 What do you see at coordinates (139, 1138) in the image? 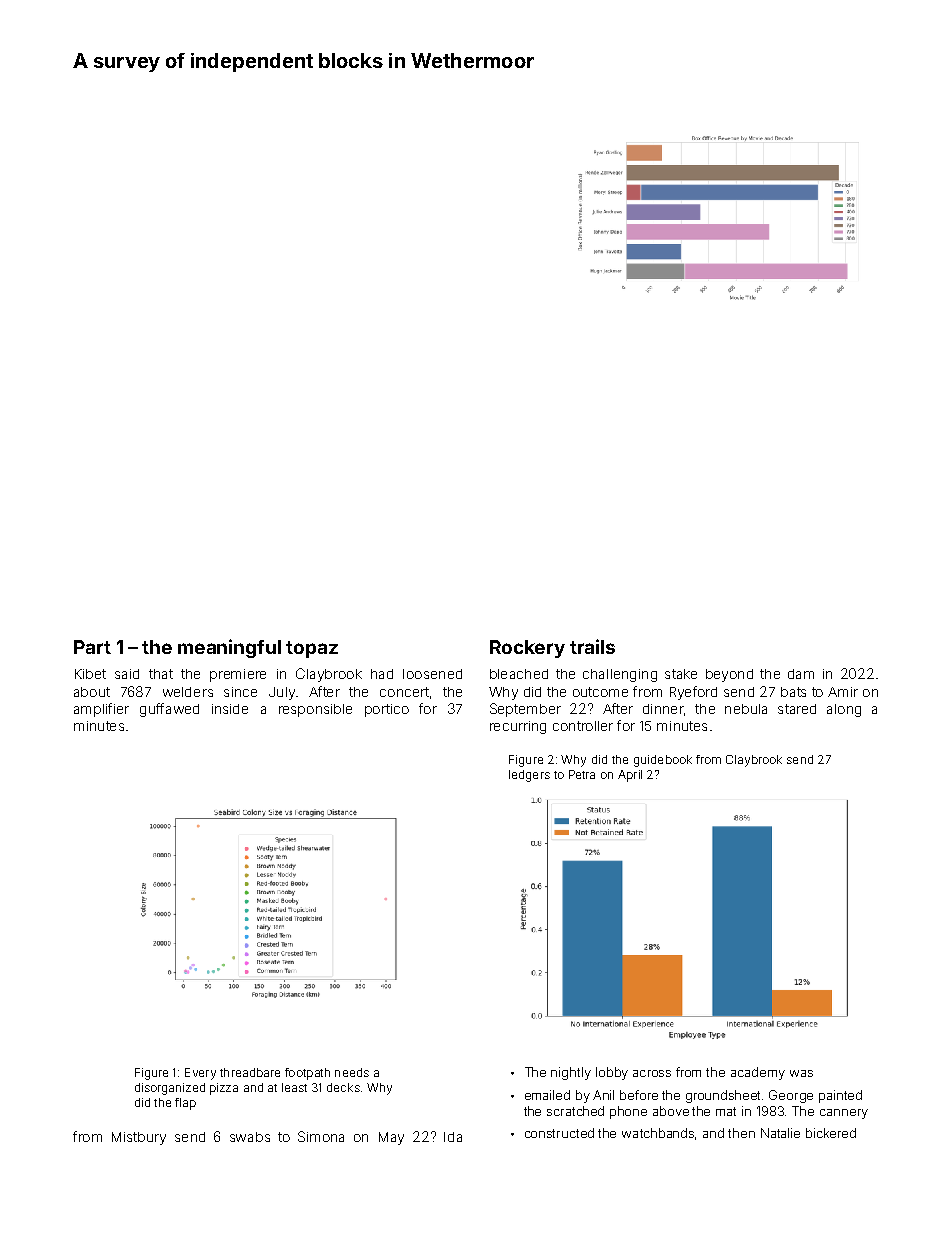
I see `Mistbury` at bounding box center [139, 1138].
